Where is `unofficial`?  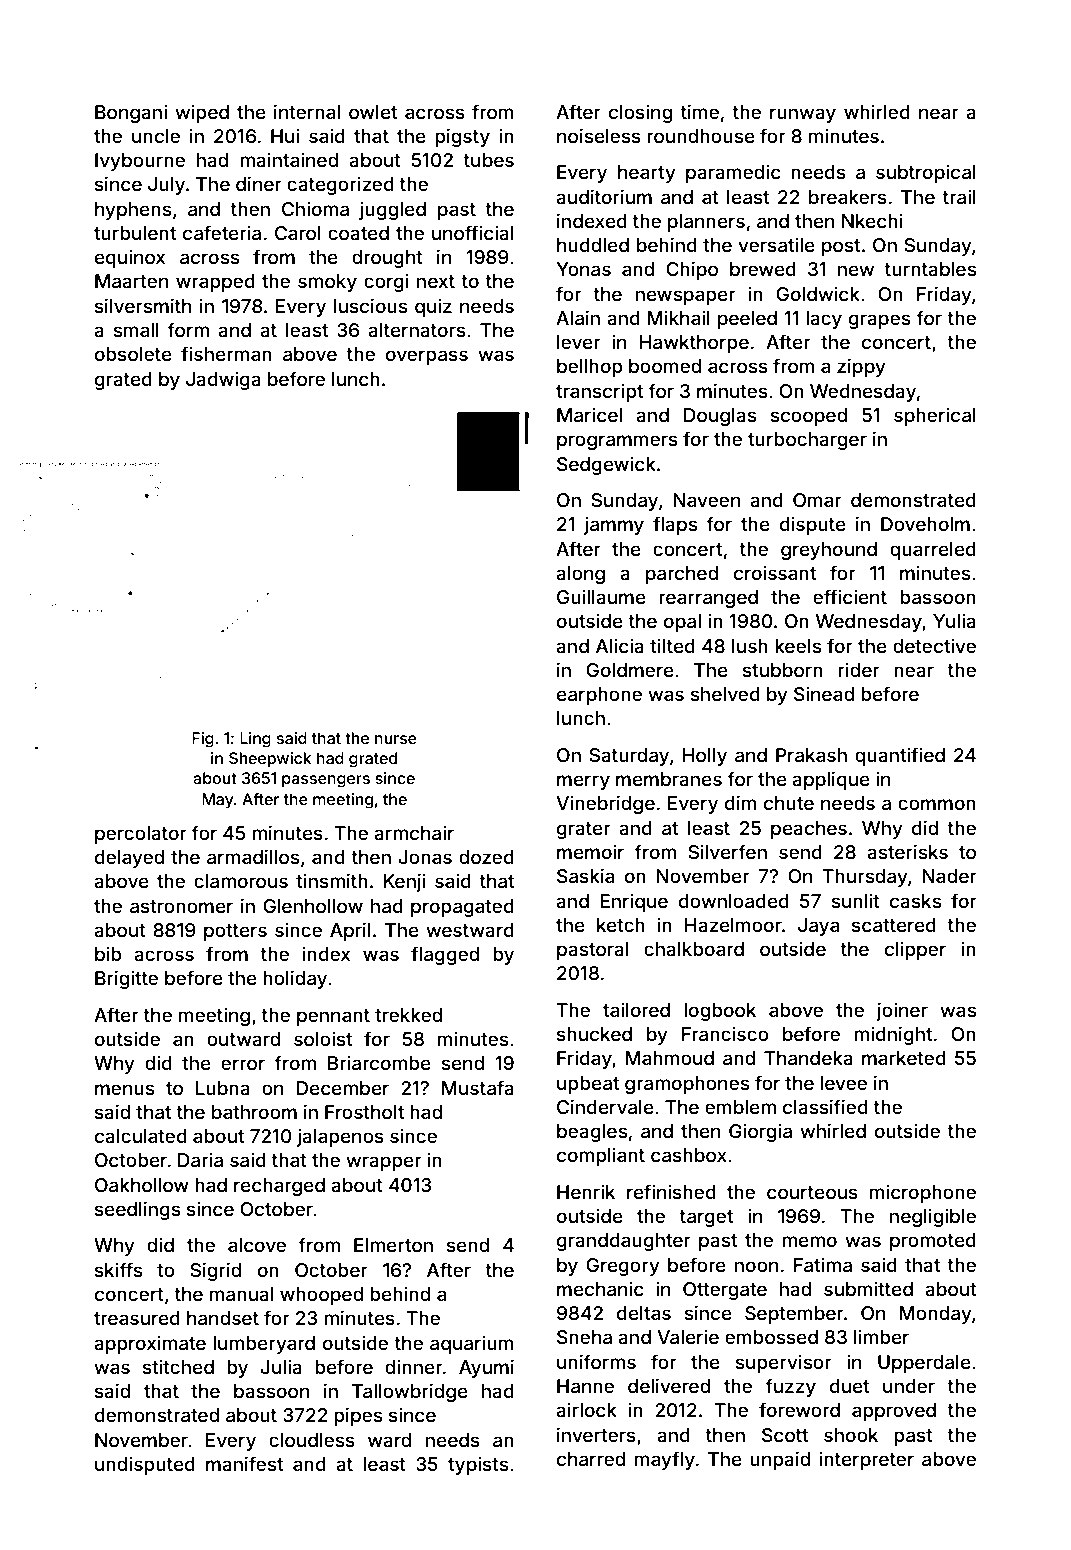 unofficial is located at coordinates (473, 232).
